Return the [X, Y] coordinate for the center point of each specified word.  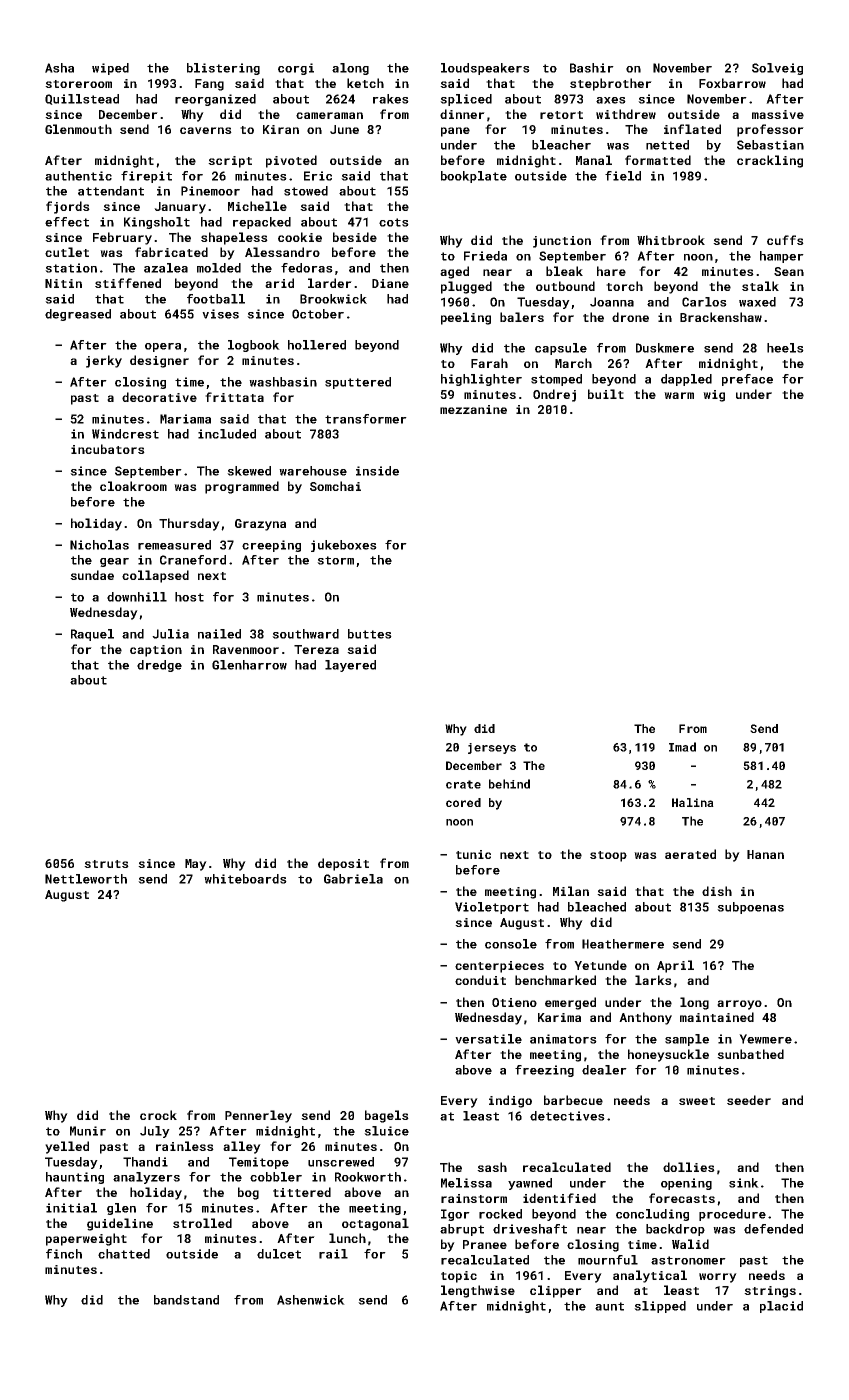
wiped [110, 69]
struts [106, 864]
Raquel [92, 635]
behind [509, 784]
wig [714, 396]
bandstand [186, 1300]
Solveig [777, 69]
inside [377, 471]
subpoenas [750, 908]
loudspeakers [485, 69]
